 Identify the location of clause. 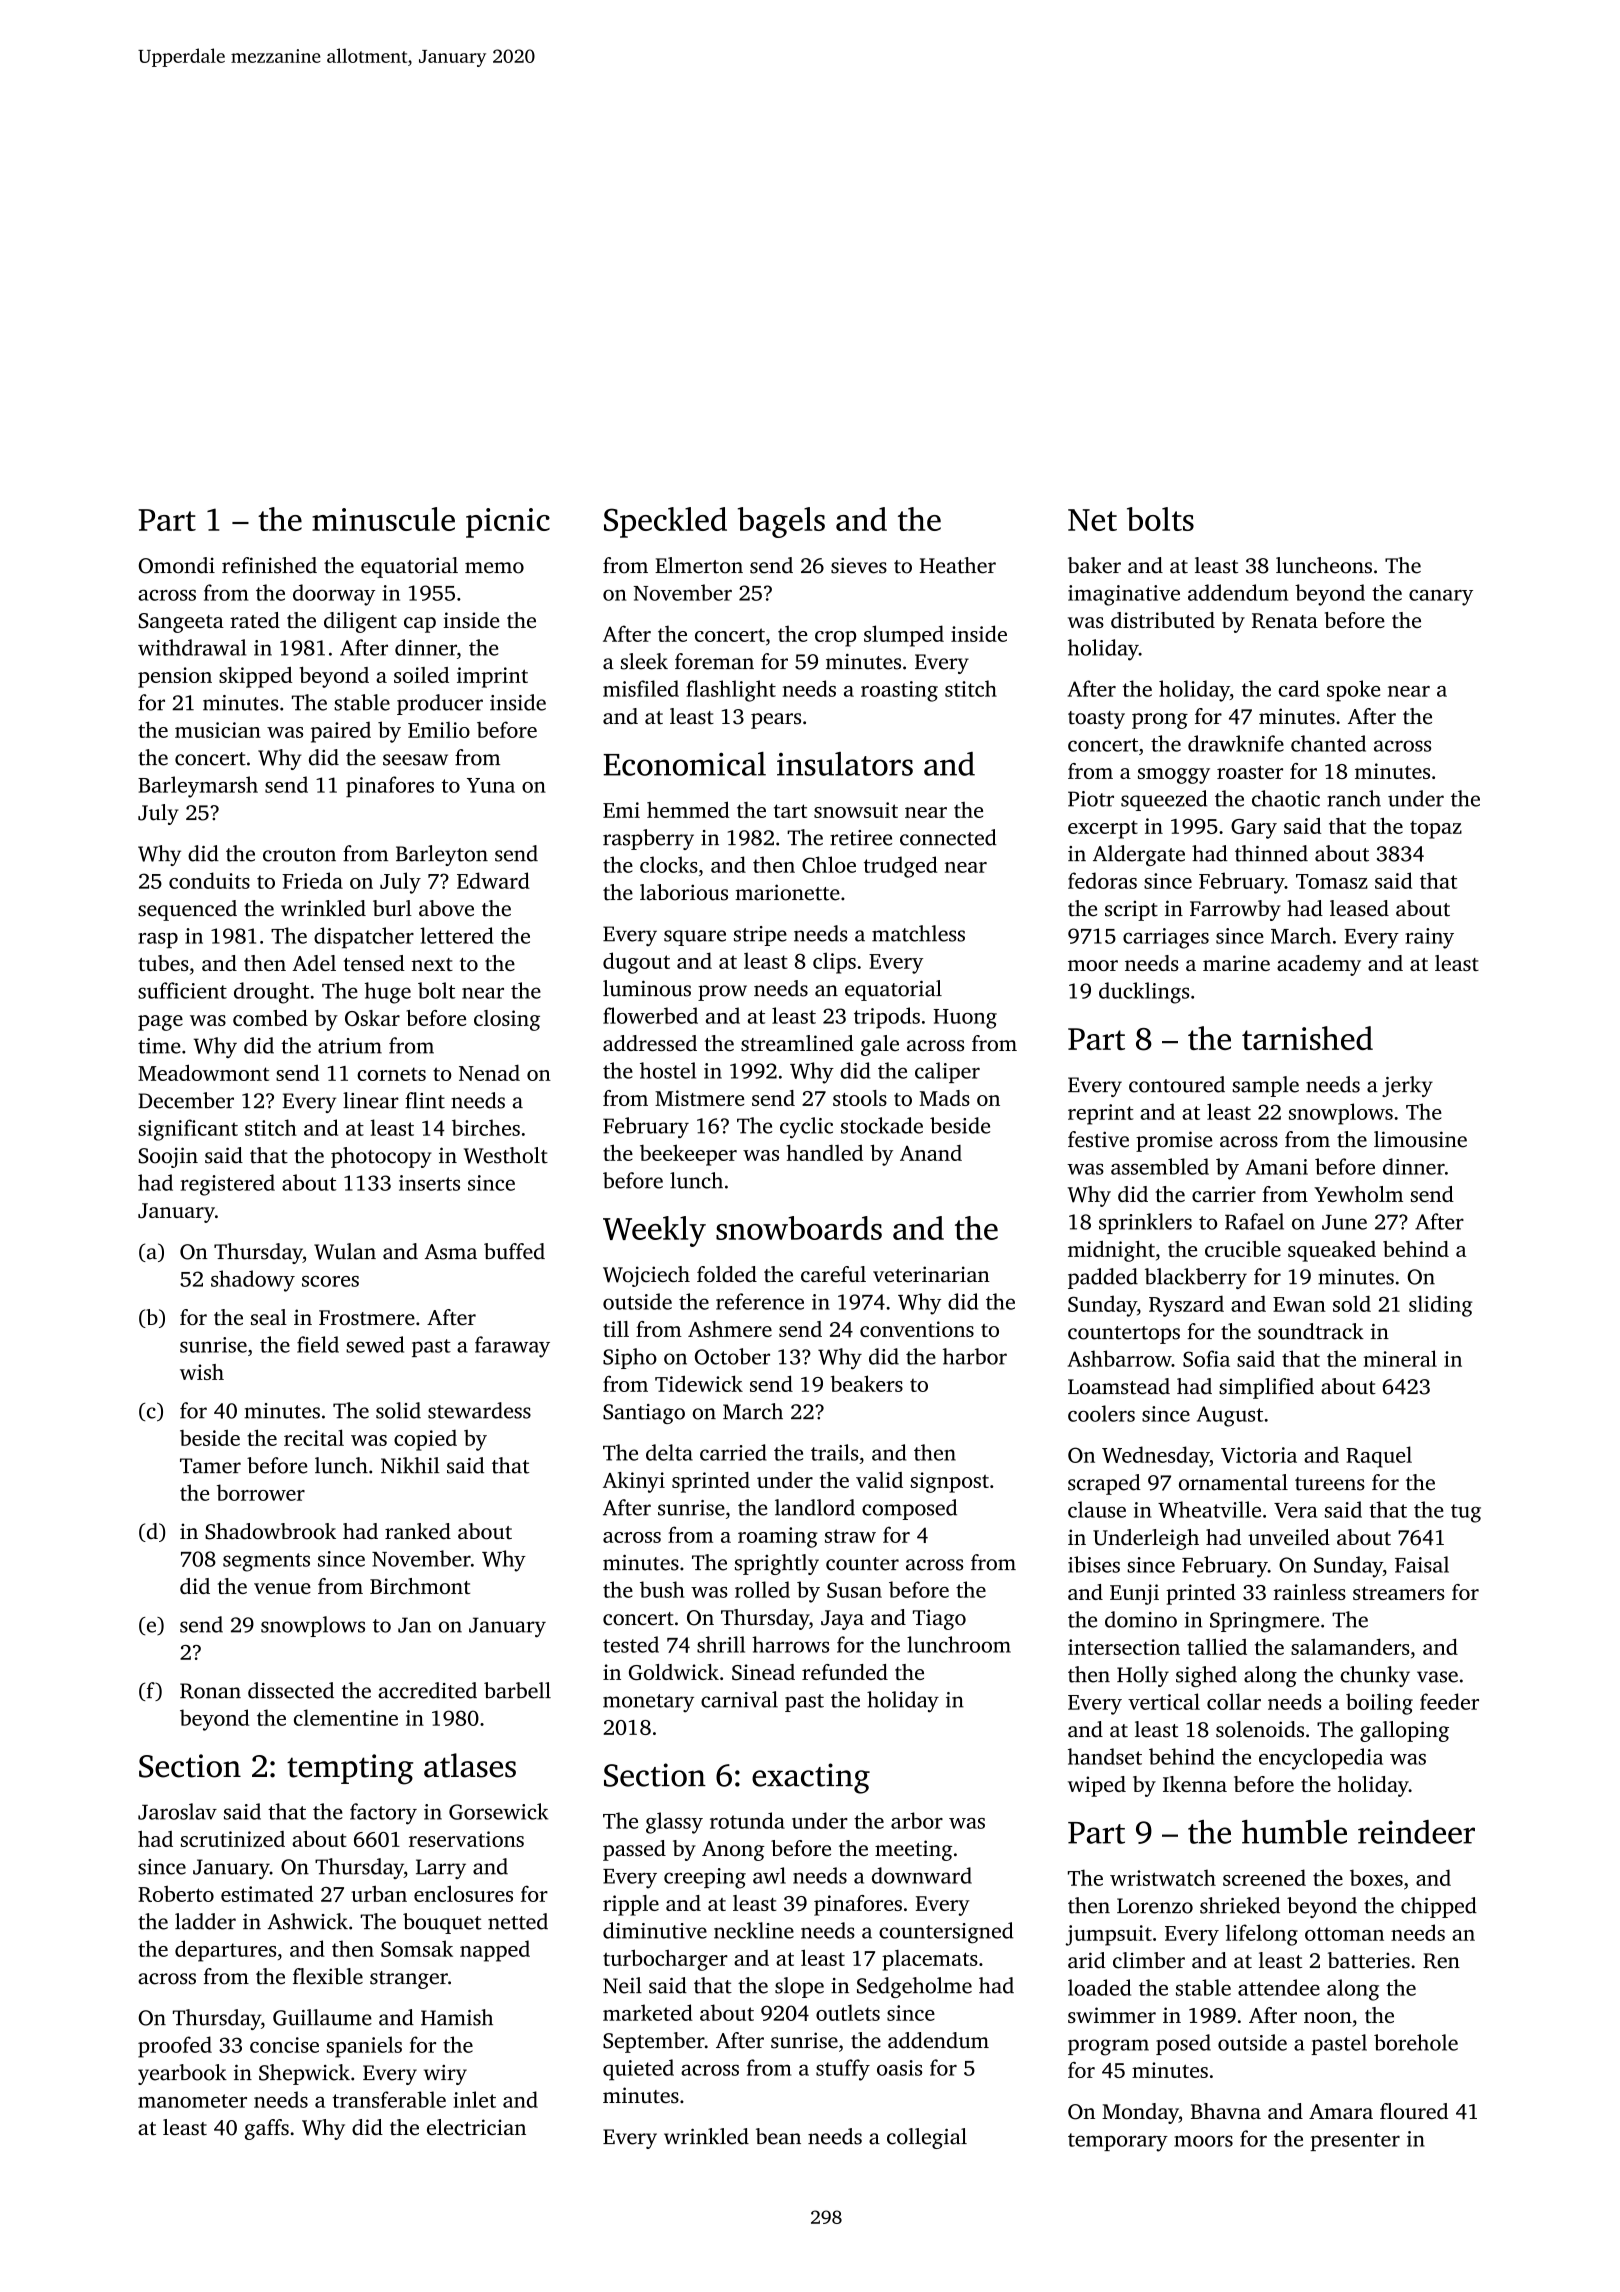
(1097, 1509).
